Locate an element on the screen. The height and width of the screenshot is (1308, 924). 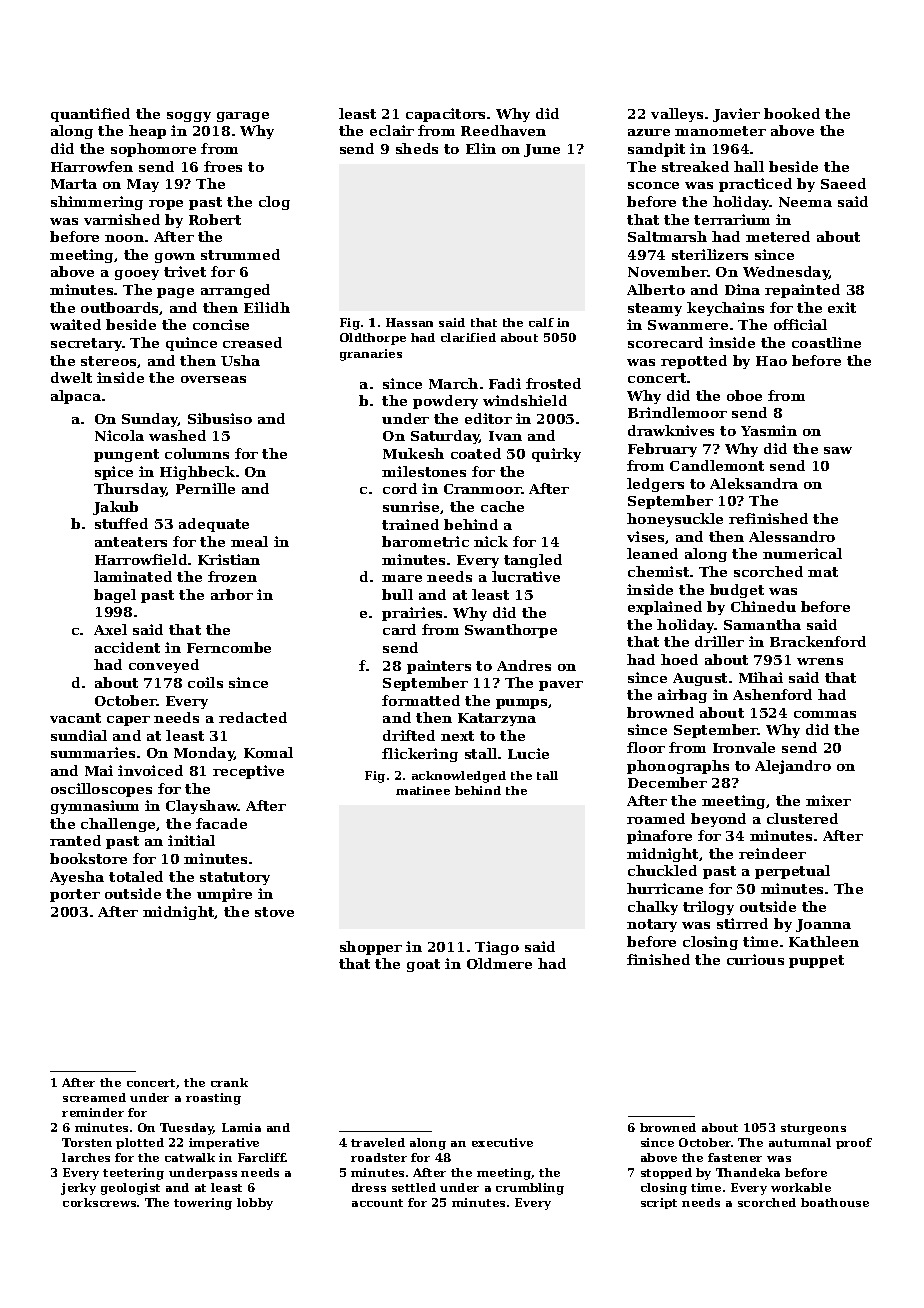
settled is located at coordinates (414, 1187).
